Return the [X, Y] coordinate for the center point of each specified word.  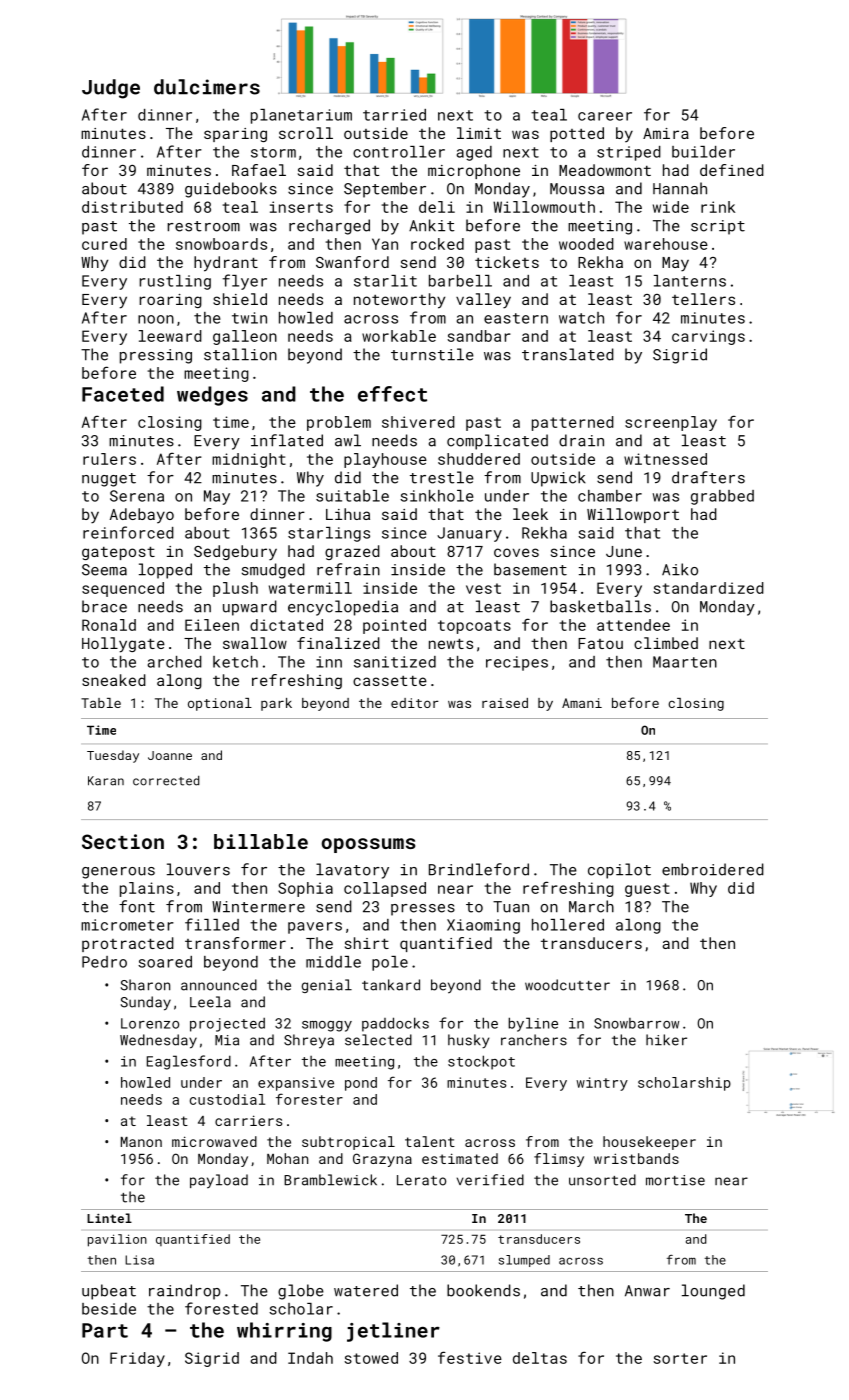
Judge [111, 89]
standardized [708, 588]
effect [392, 394]
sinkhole [437, 496]
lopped [165, 571]
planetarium [301, 116]
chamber [610, 496]
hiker [666, 1040]
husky [468, 1041]
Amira [666, 133]
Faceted [123, 394]
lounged [713, 1292]
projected [227, 1025]
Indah [310, 1358]
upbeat [109, 1292]
